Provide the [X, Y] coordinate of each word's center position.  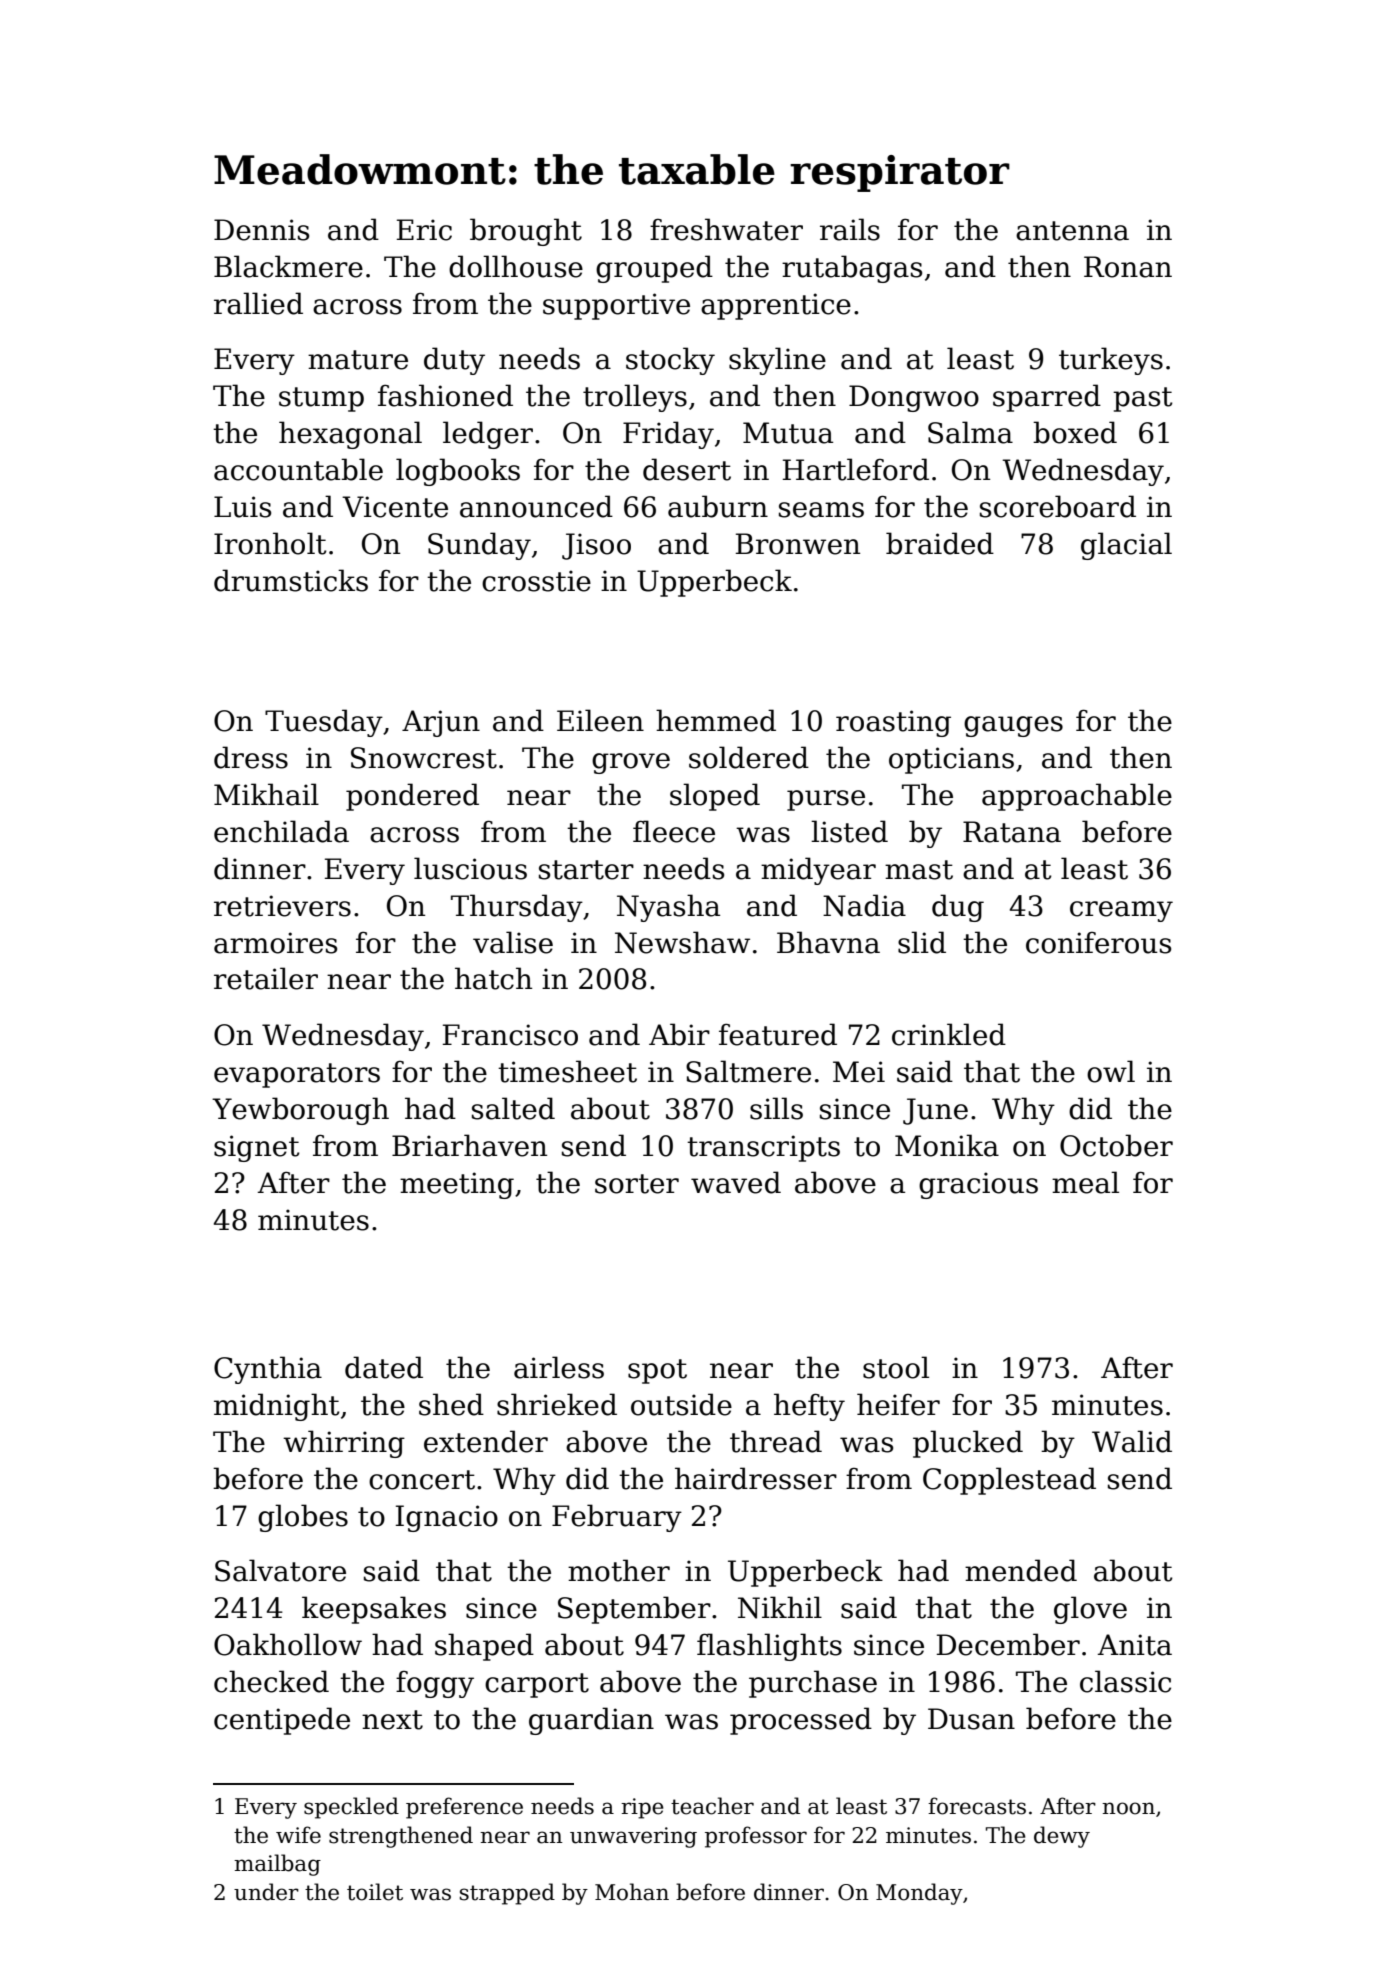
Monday [919, 1894]
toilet [375, 1892]
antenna [1072, 231]
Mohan [632, 1892]
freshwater [726, 229]
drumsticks [291, 580]
